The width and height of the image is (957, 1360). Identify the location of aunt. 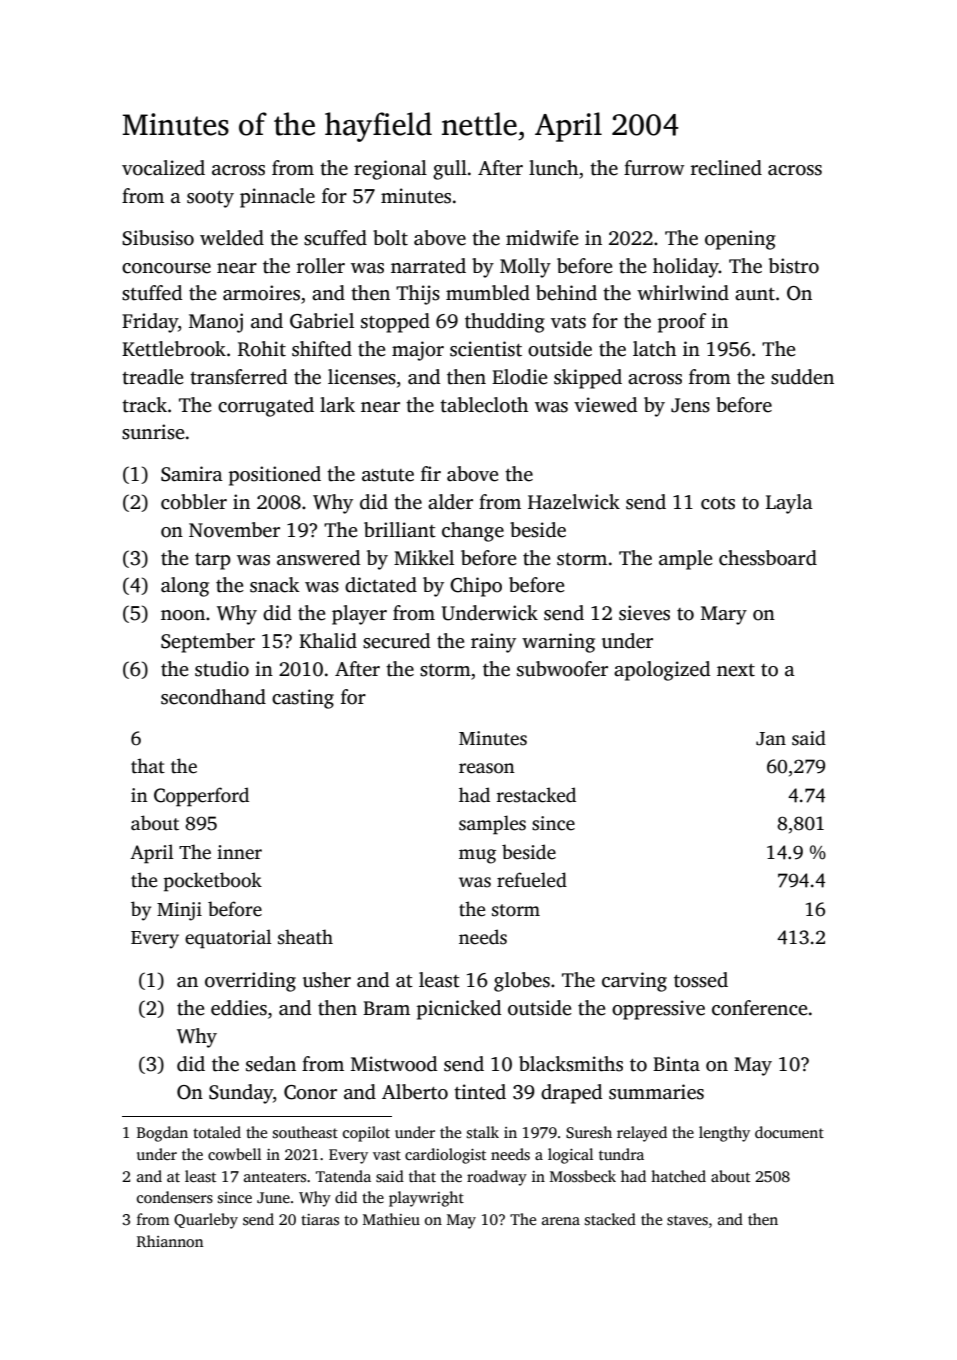
(755, 294).
